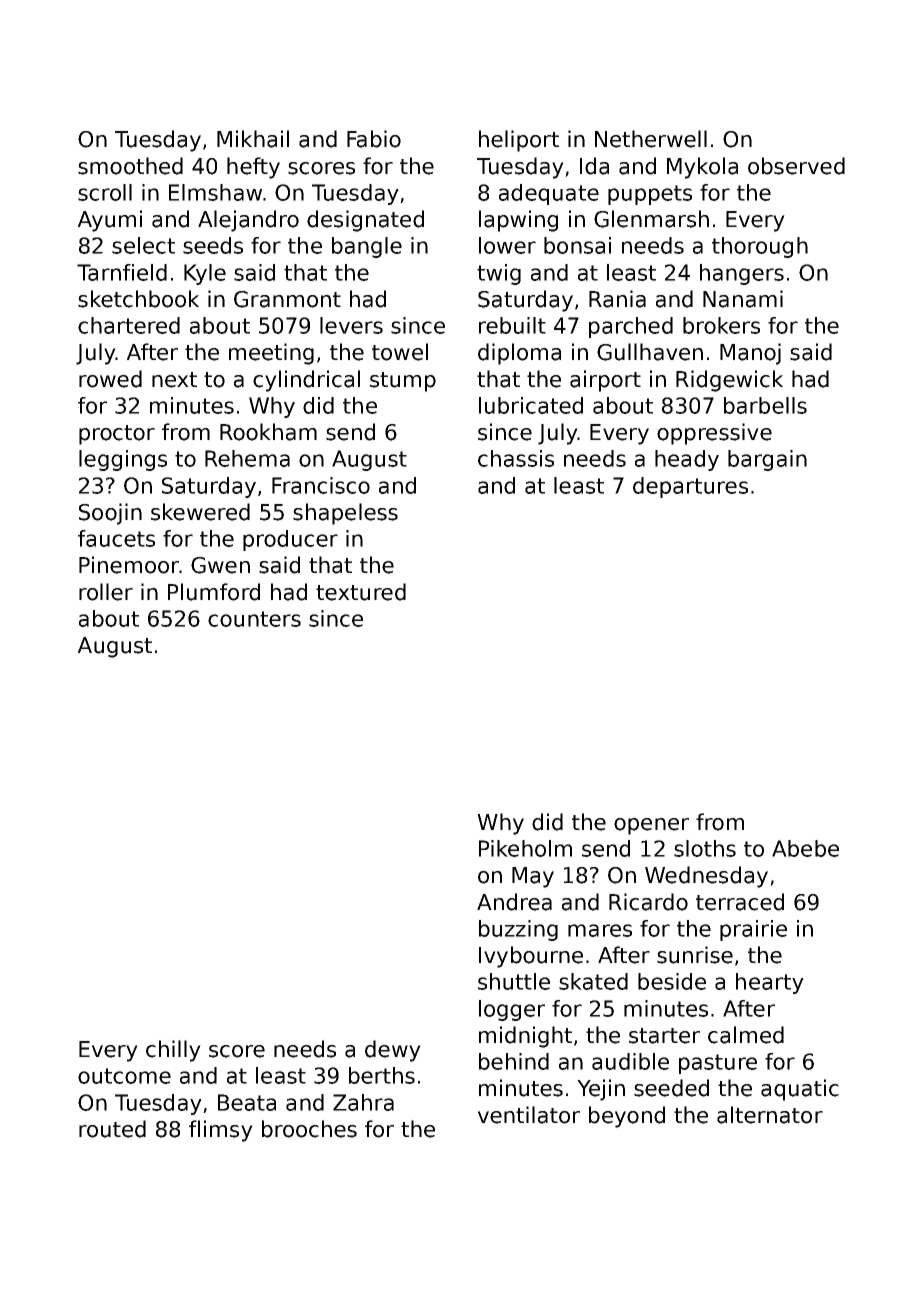  I want to click on Gullhaven, so click(650, 352).
